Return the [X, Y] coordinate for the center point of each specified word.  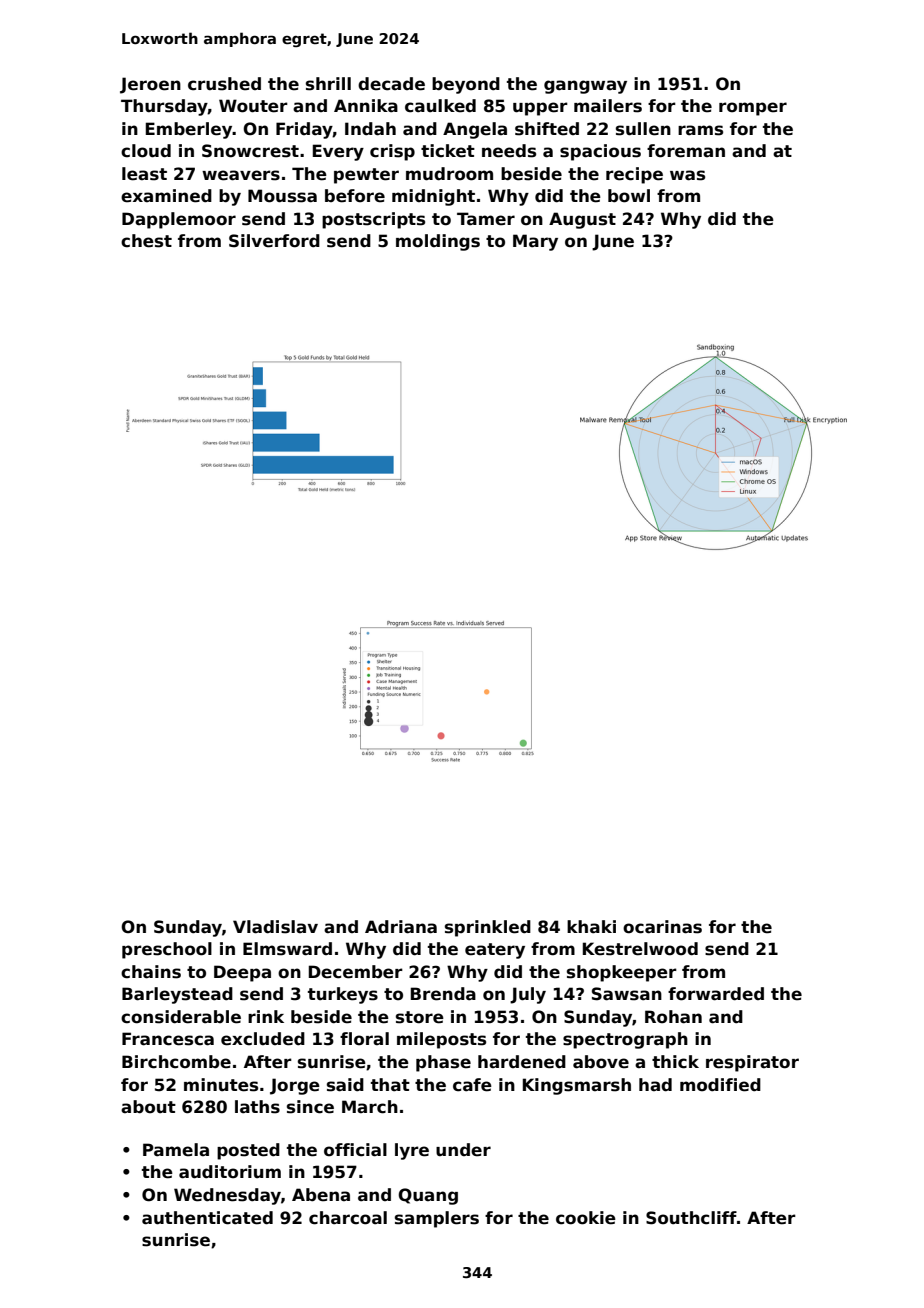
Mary [535, 242]
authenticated [207, 1218]
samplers [437, 1219]
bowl [629, 196]
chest [146, 241]
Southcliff [691, 1218]
